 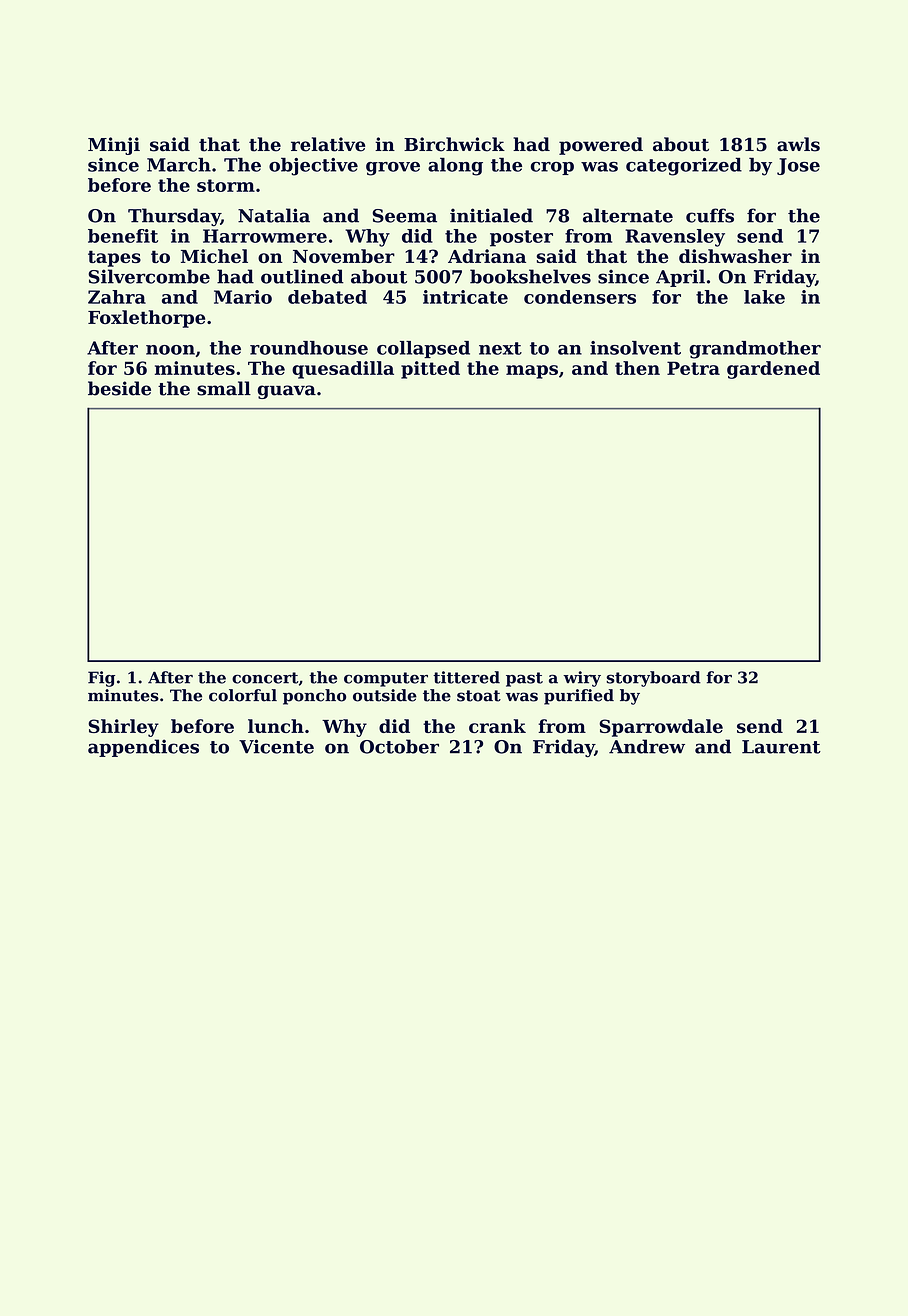 I want to click on intricate, so click(x=465, y=297).
